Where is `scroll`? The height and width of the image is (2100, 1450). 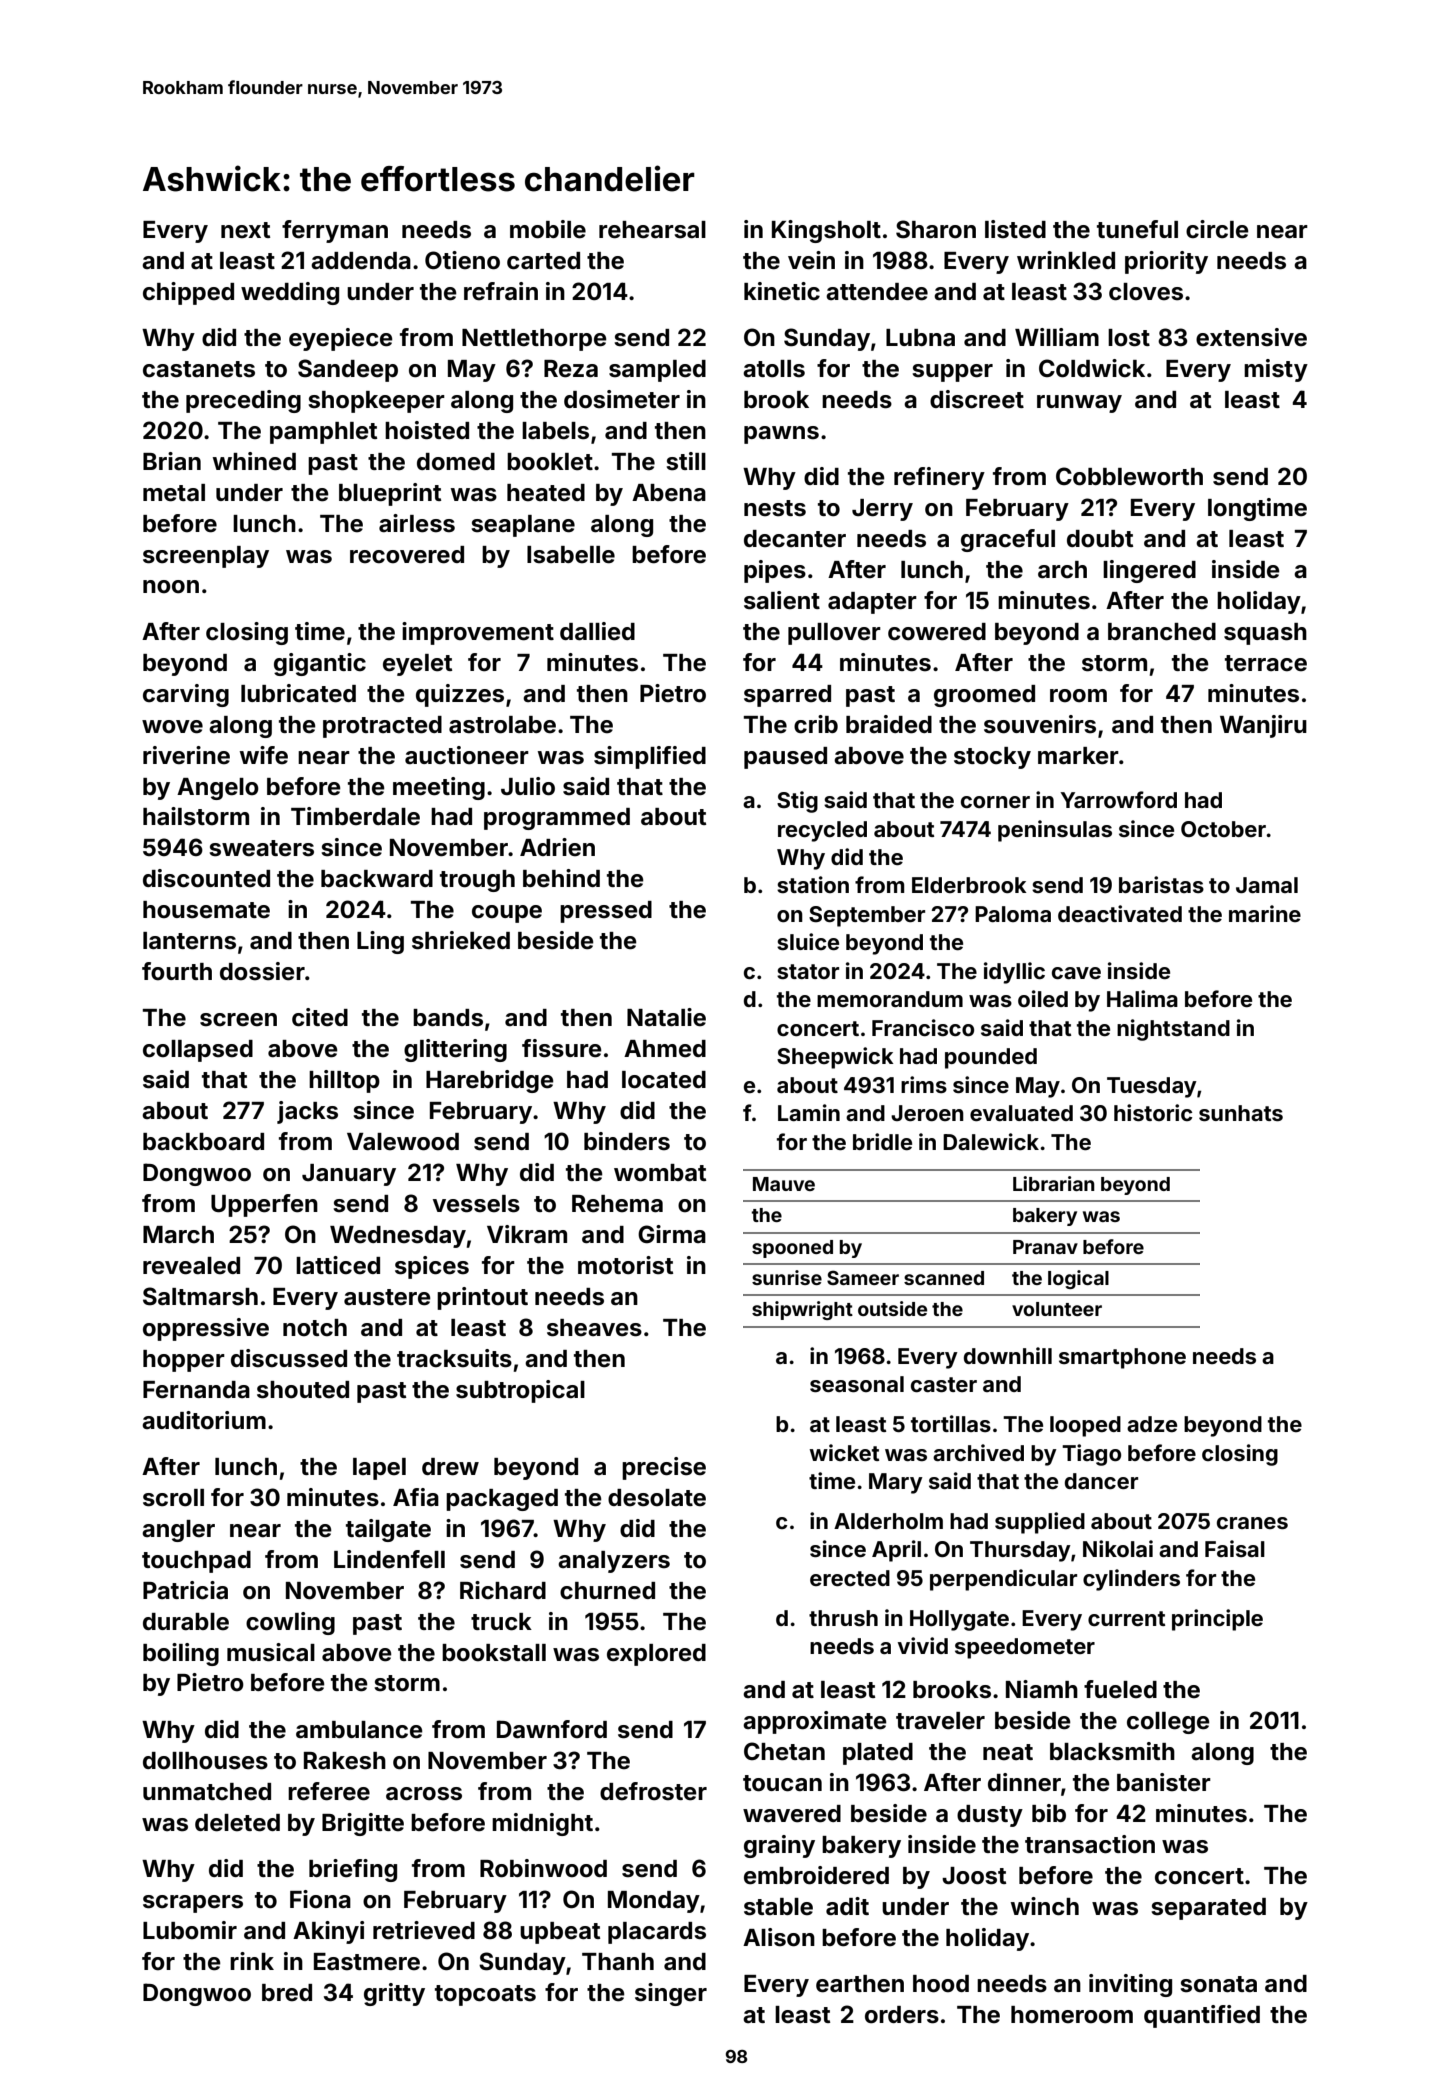 scroll is located at coordinates (173, 1498).
